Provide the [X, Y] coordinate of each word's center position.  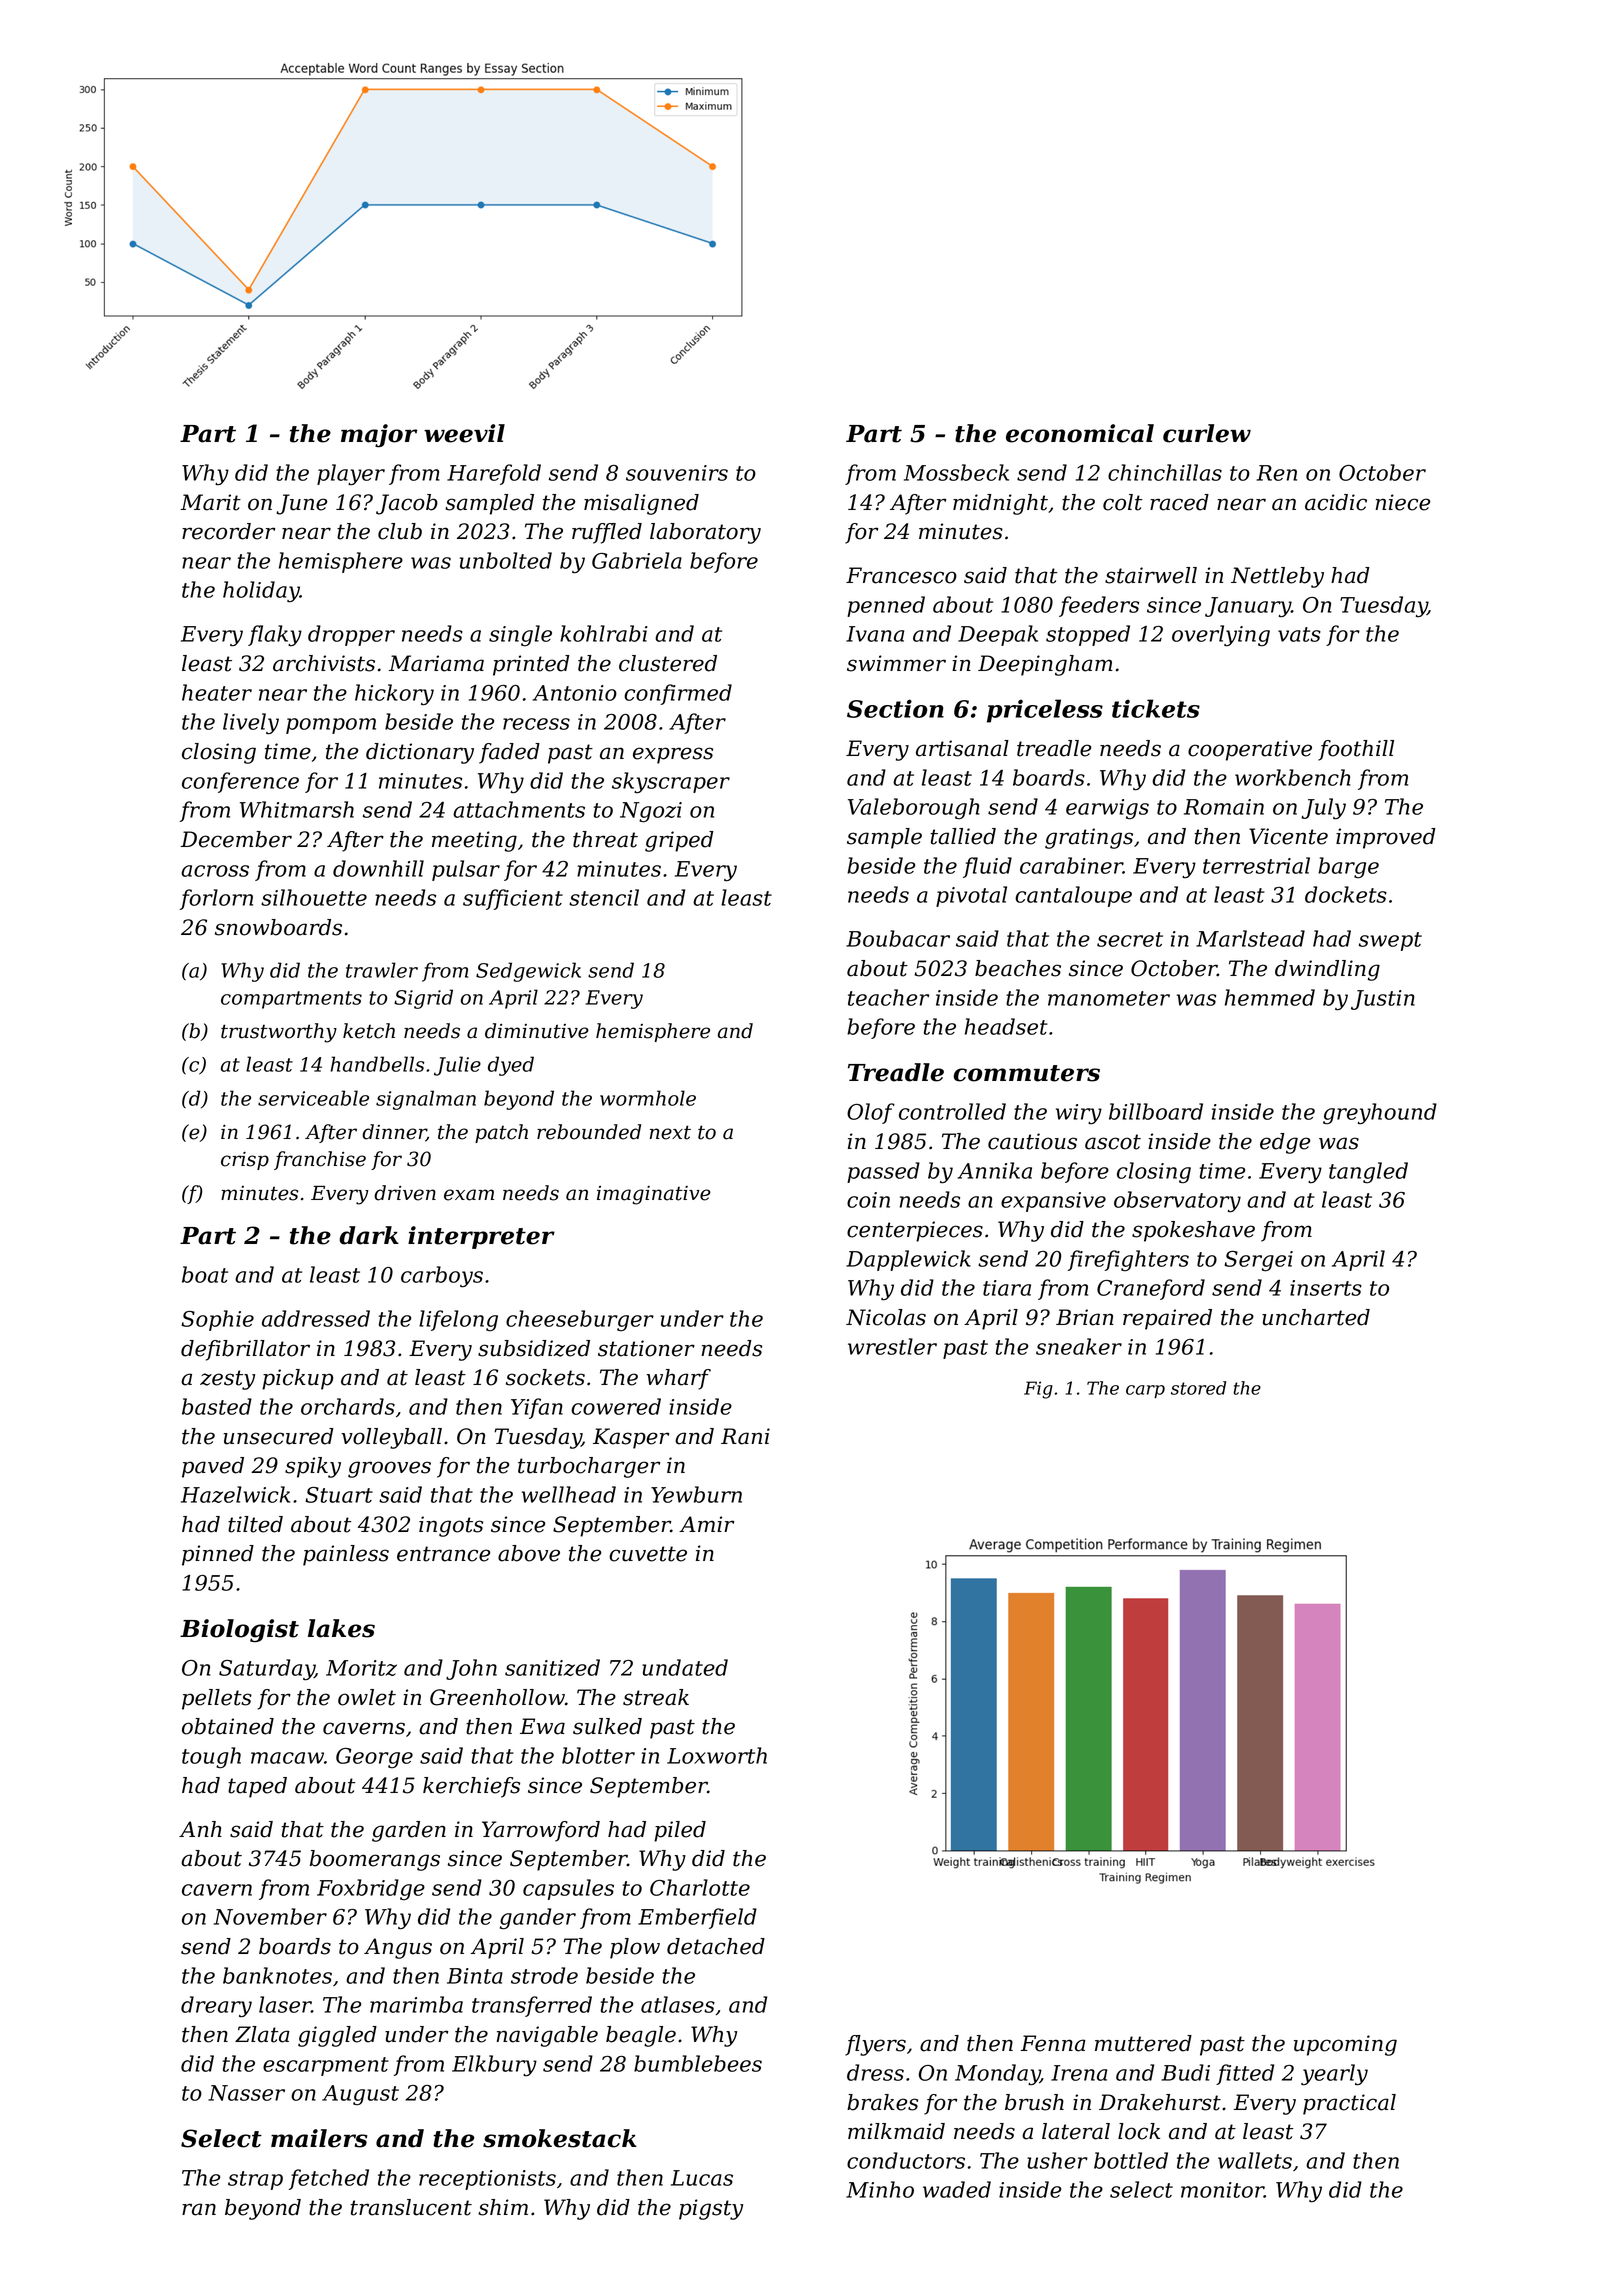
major [379, 436]
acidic [1336, 502]
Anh [200, 1829]
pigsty [711, 2209]
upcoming [1345, 2045]
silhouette [314, 897]
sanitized [552, 1667]
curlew [1207, 433]
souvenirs [677, 473]
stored [1198, 1388]
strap [255, 2180]
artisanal [962, 748]
